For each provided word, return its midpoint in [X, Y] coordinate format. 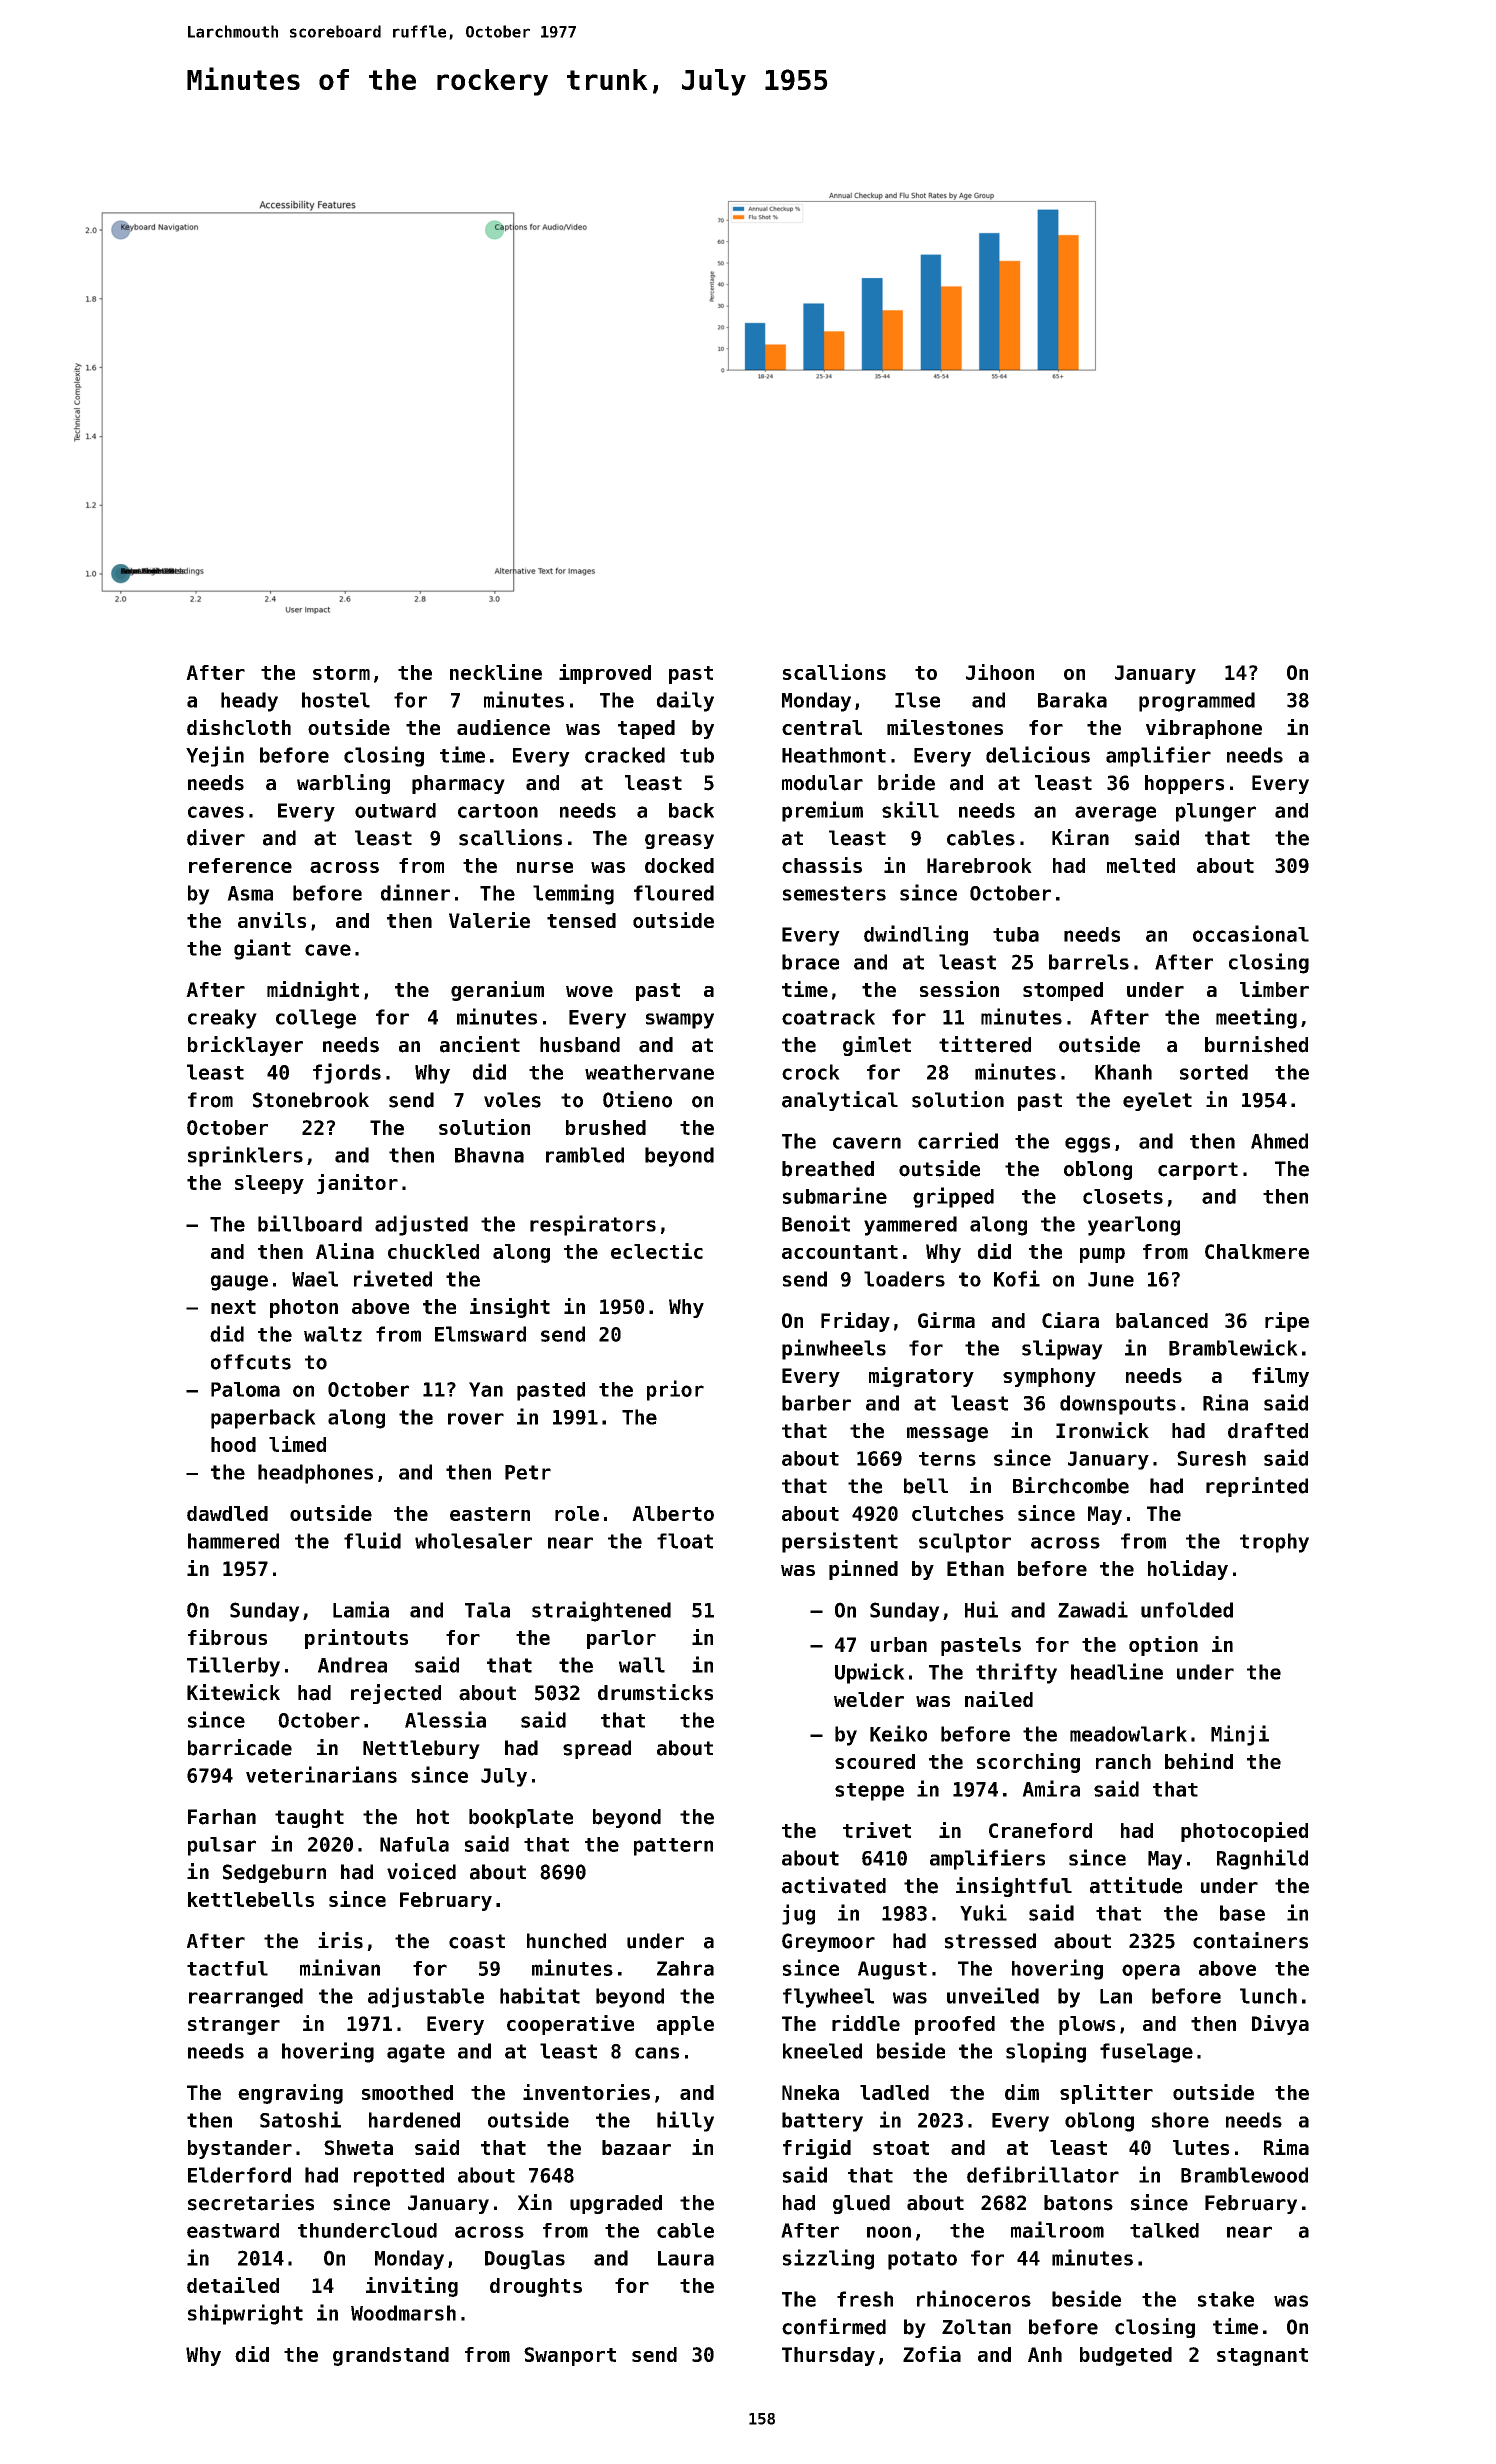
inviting [412, 2287]
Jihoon [1000, 672]
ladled [894, 2092]
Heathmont [834, 755]
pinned [863, 1570]
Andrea [352, 1665]
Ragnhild [1262, 1859]
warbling [343, 784]
